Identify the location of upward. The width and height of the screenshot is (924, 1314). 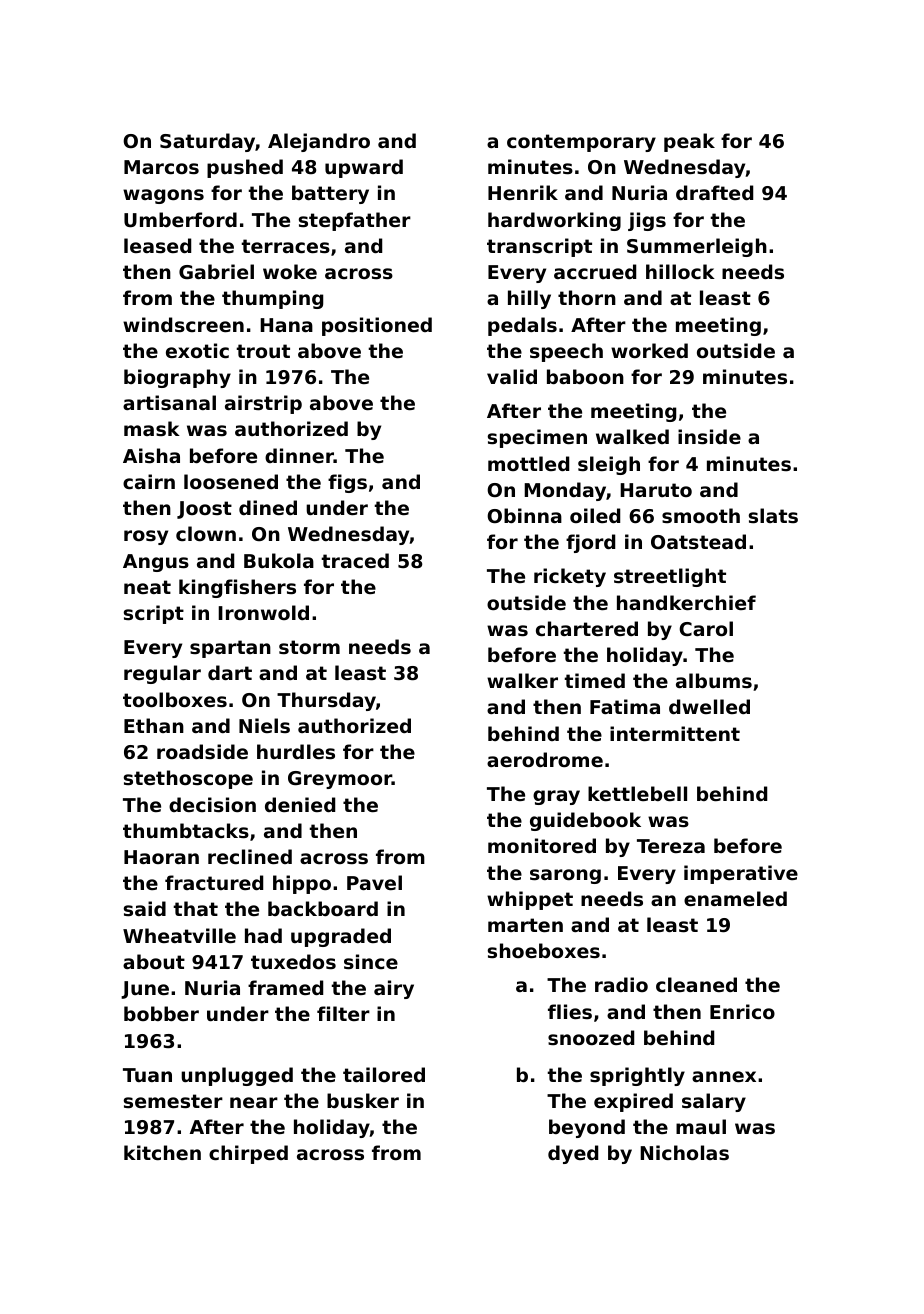
(364, 168).
